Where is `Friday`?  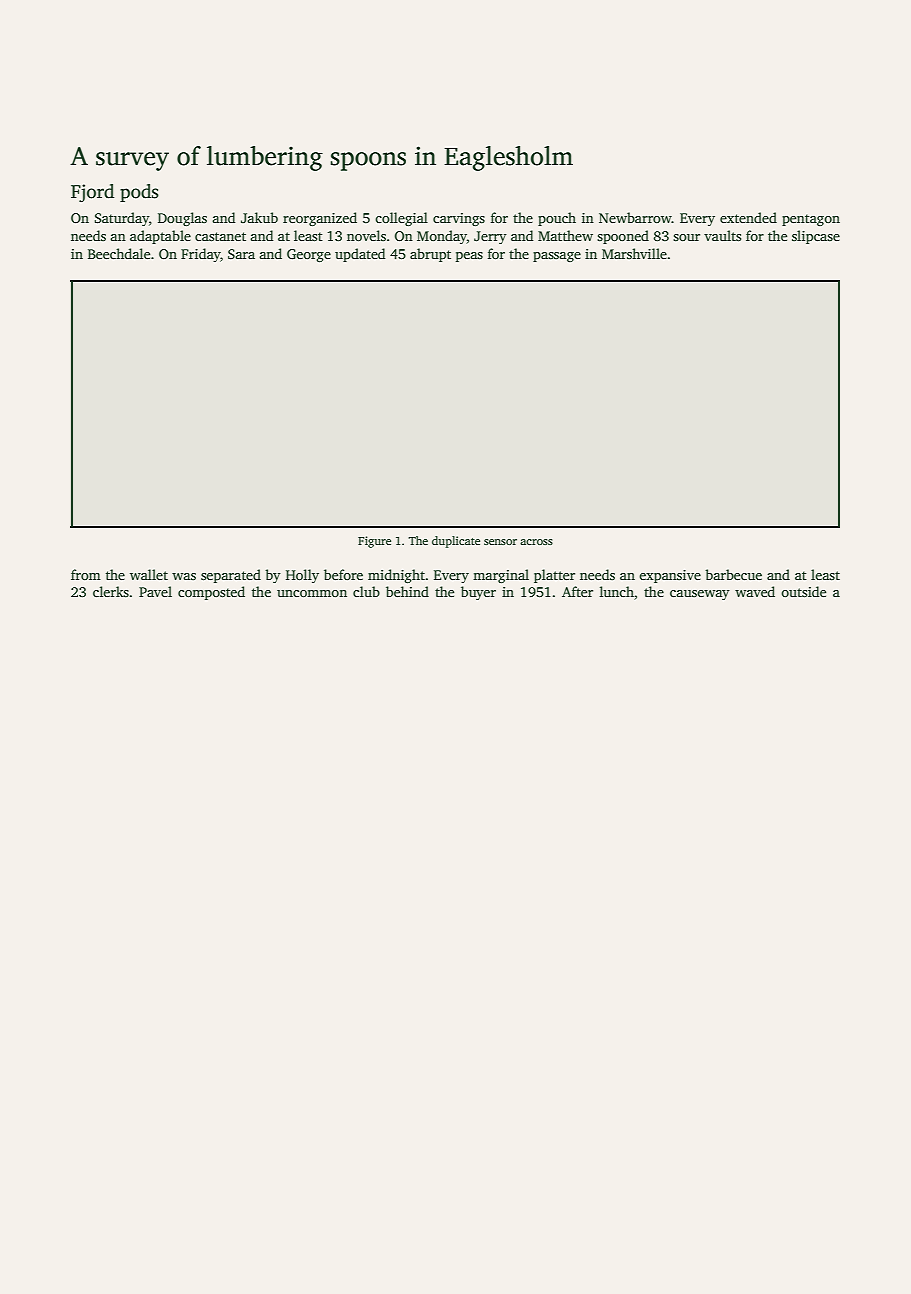 Friday is located at coordinates (201, 255).
